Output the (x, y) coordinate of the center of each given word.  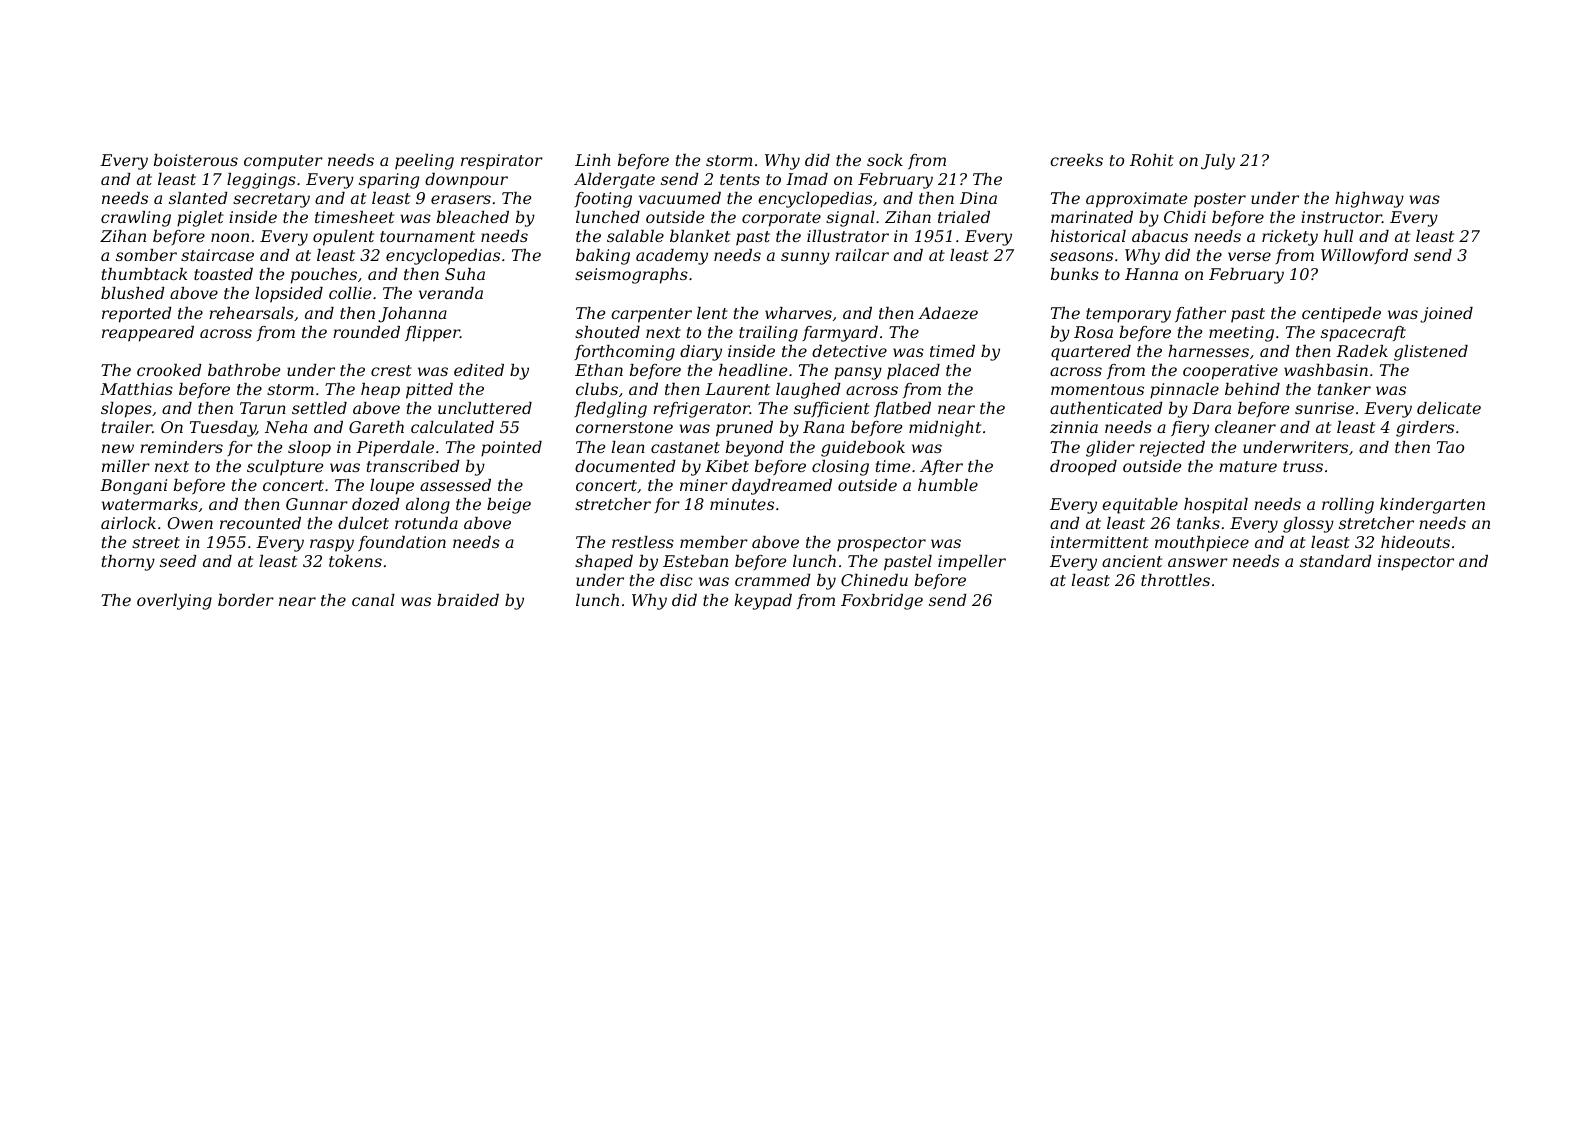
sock (885, 160)
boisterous (196, 160)
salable (635, 236)
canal (373, 600)
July (1218, 162)
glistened (1431, 353)
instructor (1341, 217)
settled (319, 408)
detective (849, 351)
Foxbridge (882, 602)
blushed (133, 293)
